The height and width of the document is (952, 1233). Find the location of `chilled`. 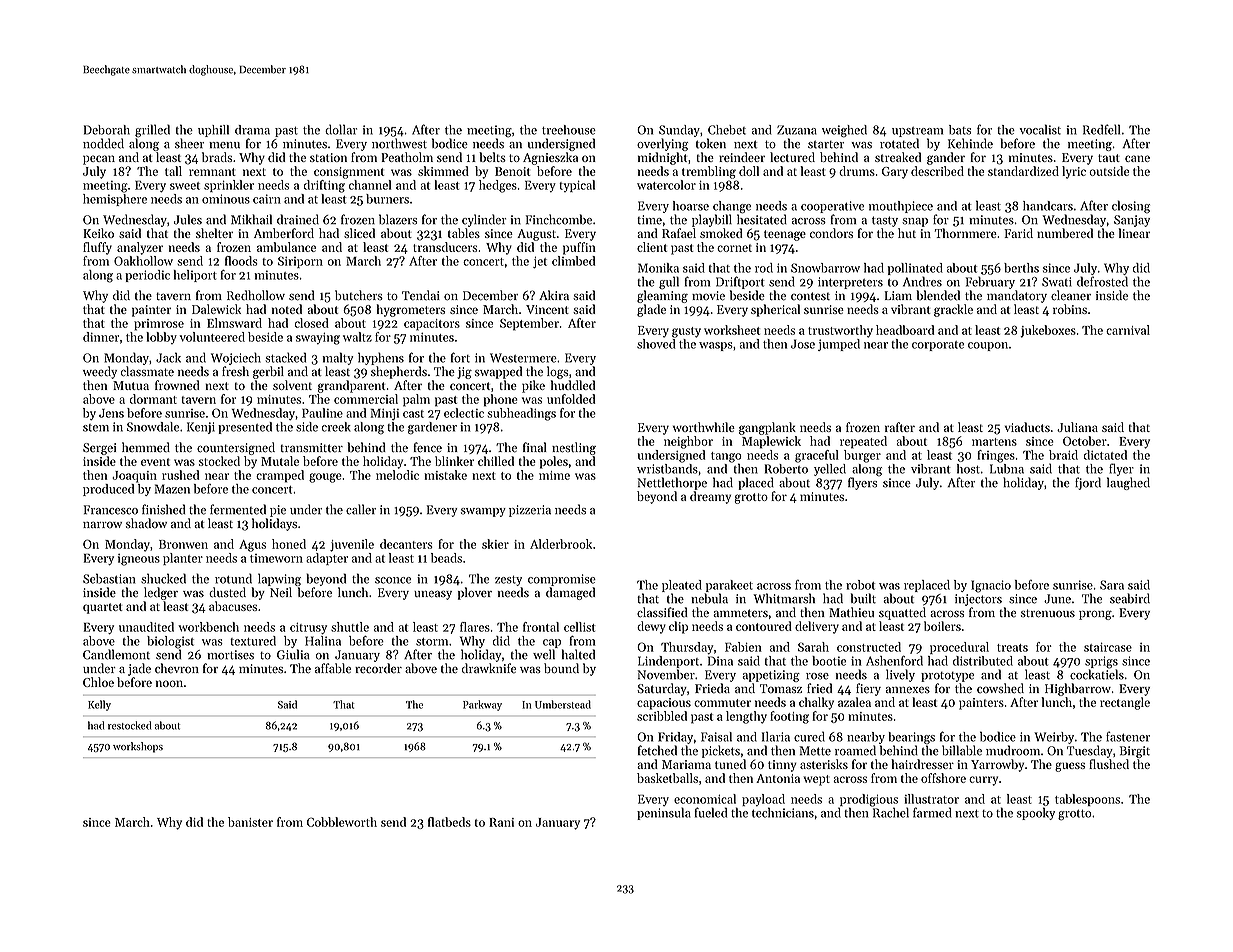

chilled is located at coordinates (496, 461).
